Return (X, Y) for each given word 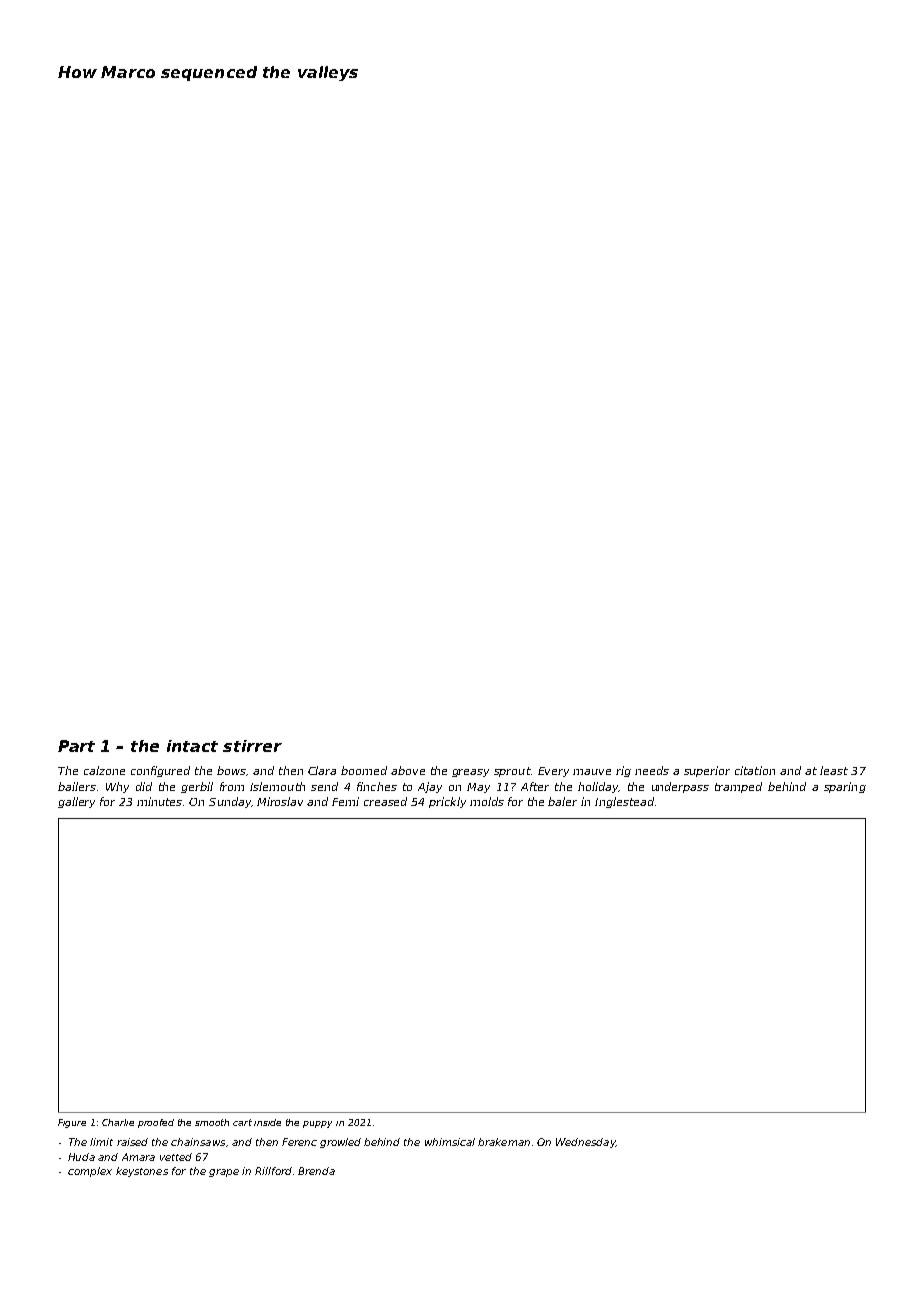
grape (224, 1173)
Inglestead (624, 802)
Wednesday (586, 1143)
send (324, 786)
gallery (76, 802)
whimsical (450, 1142)
